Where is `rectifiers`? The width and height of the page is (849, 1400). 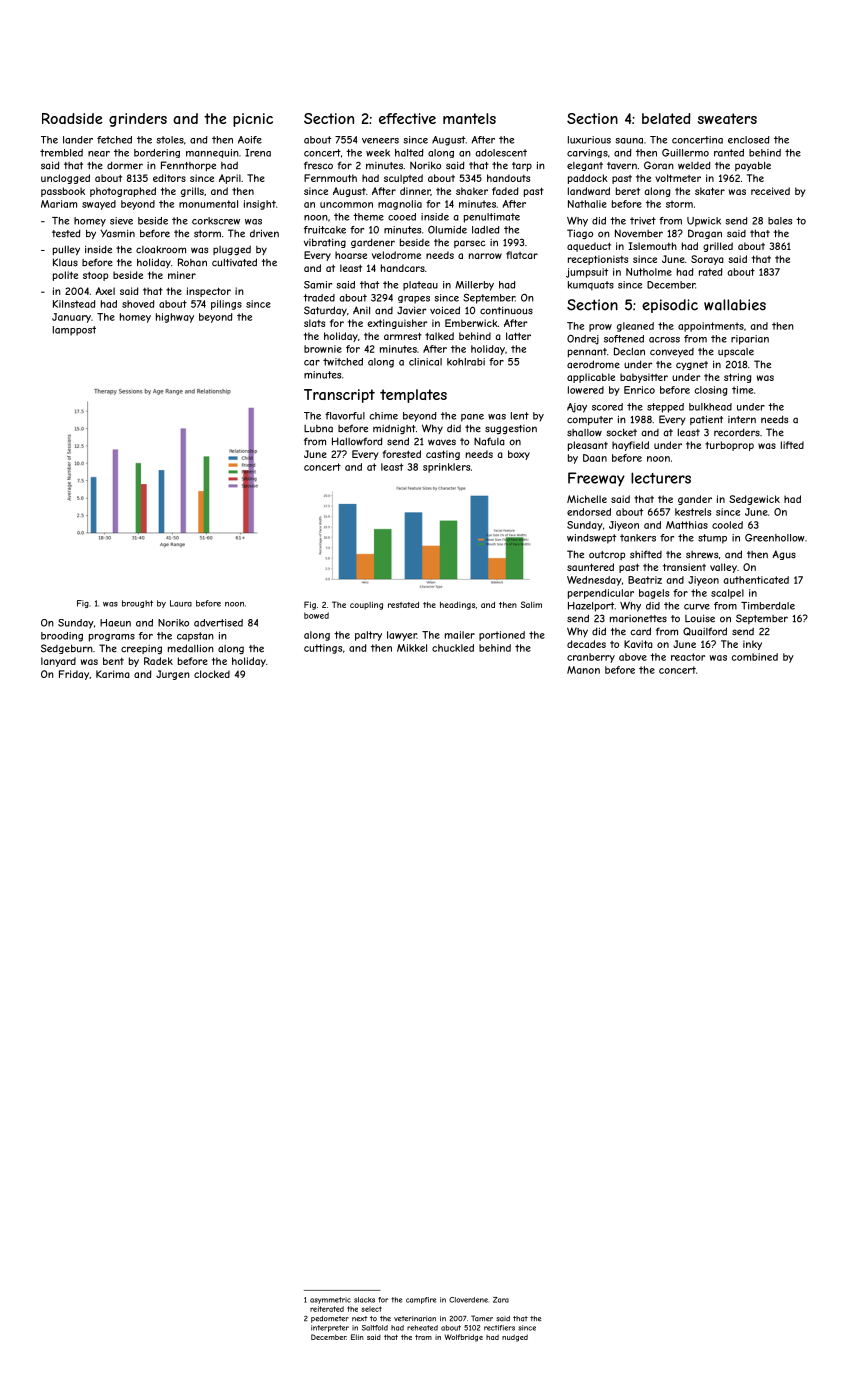 rectifiers is located at coordinates (499, 1328).
